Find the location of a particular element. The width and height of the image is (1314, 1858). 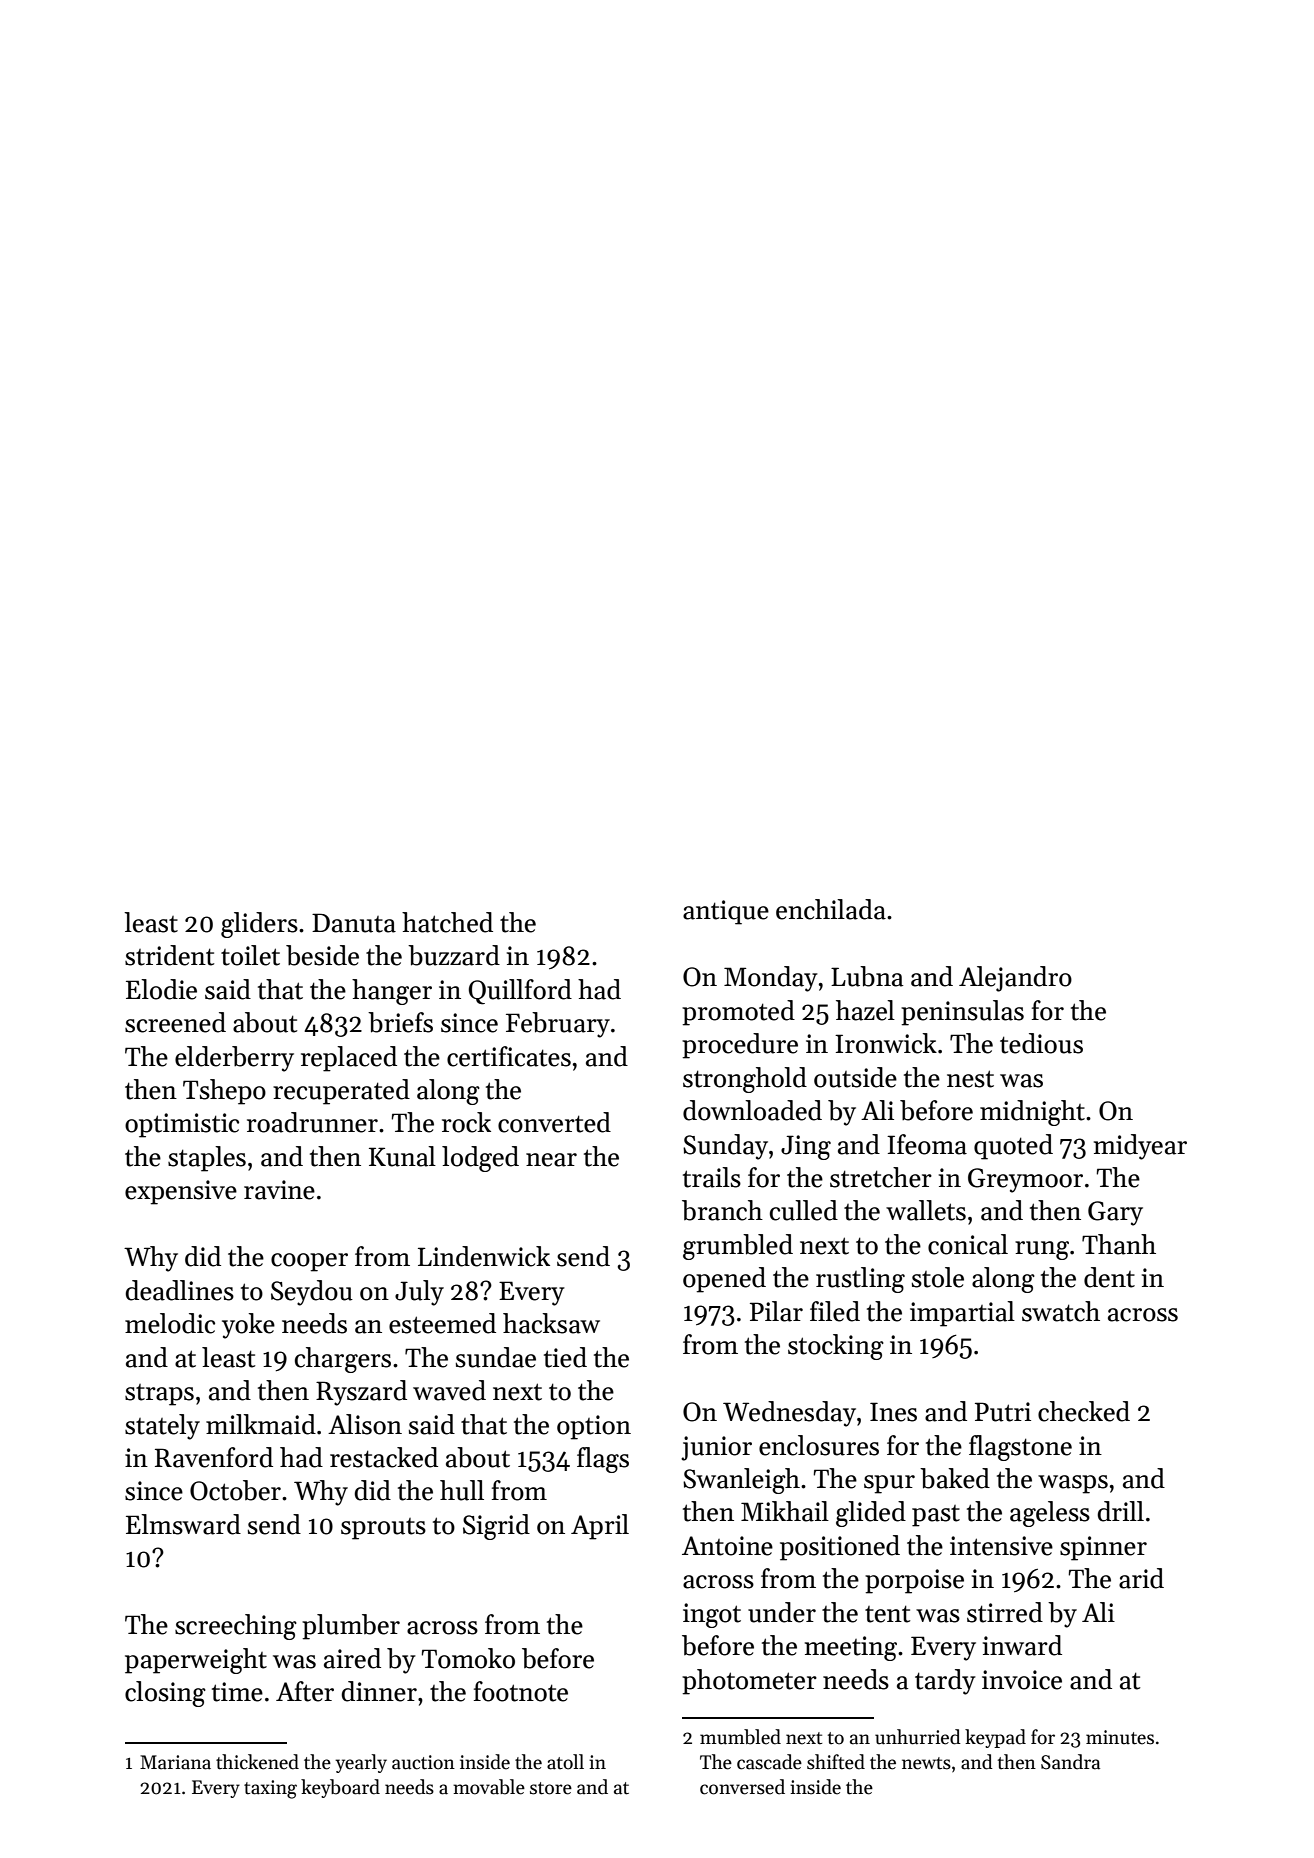

restacked is located at coordinates (384, 1457).
